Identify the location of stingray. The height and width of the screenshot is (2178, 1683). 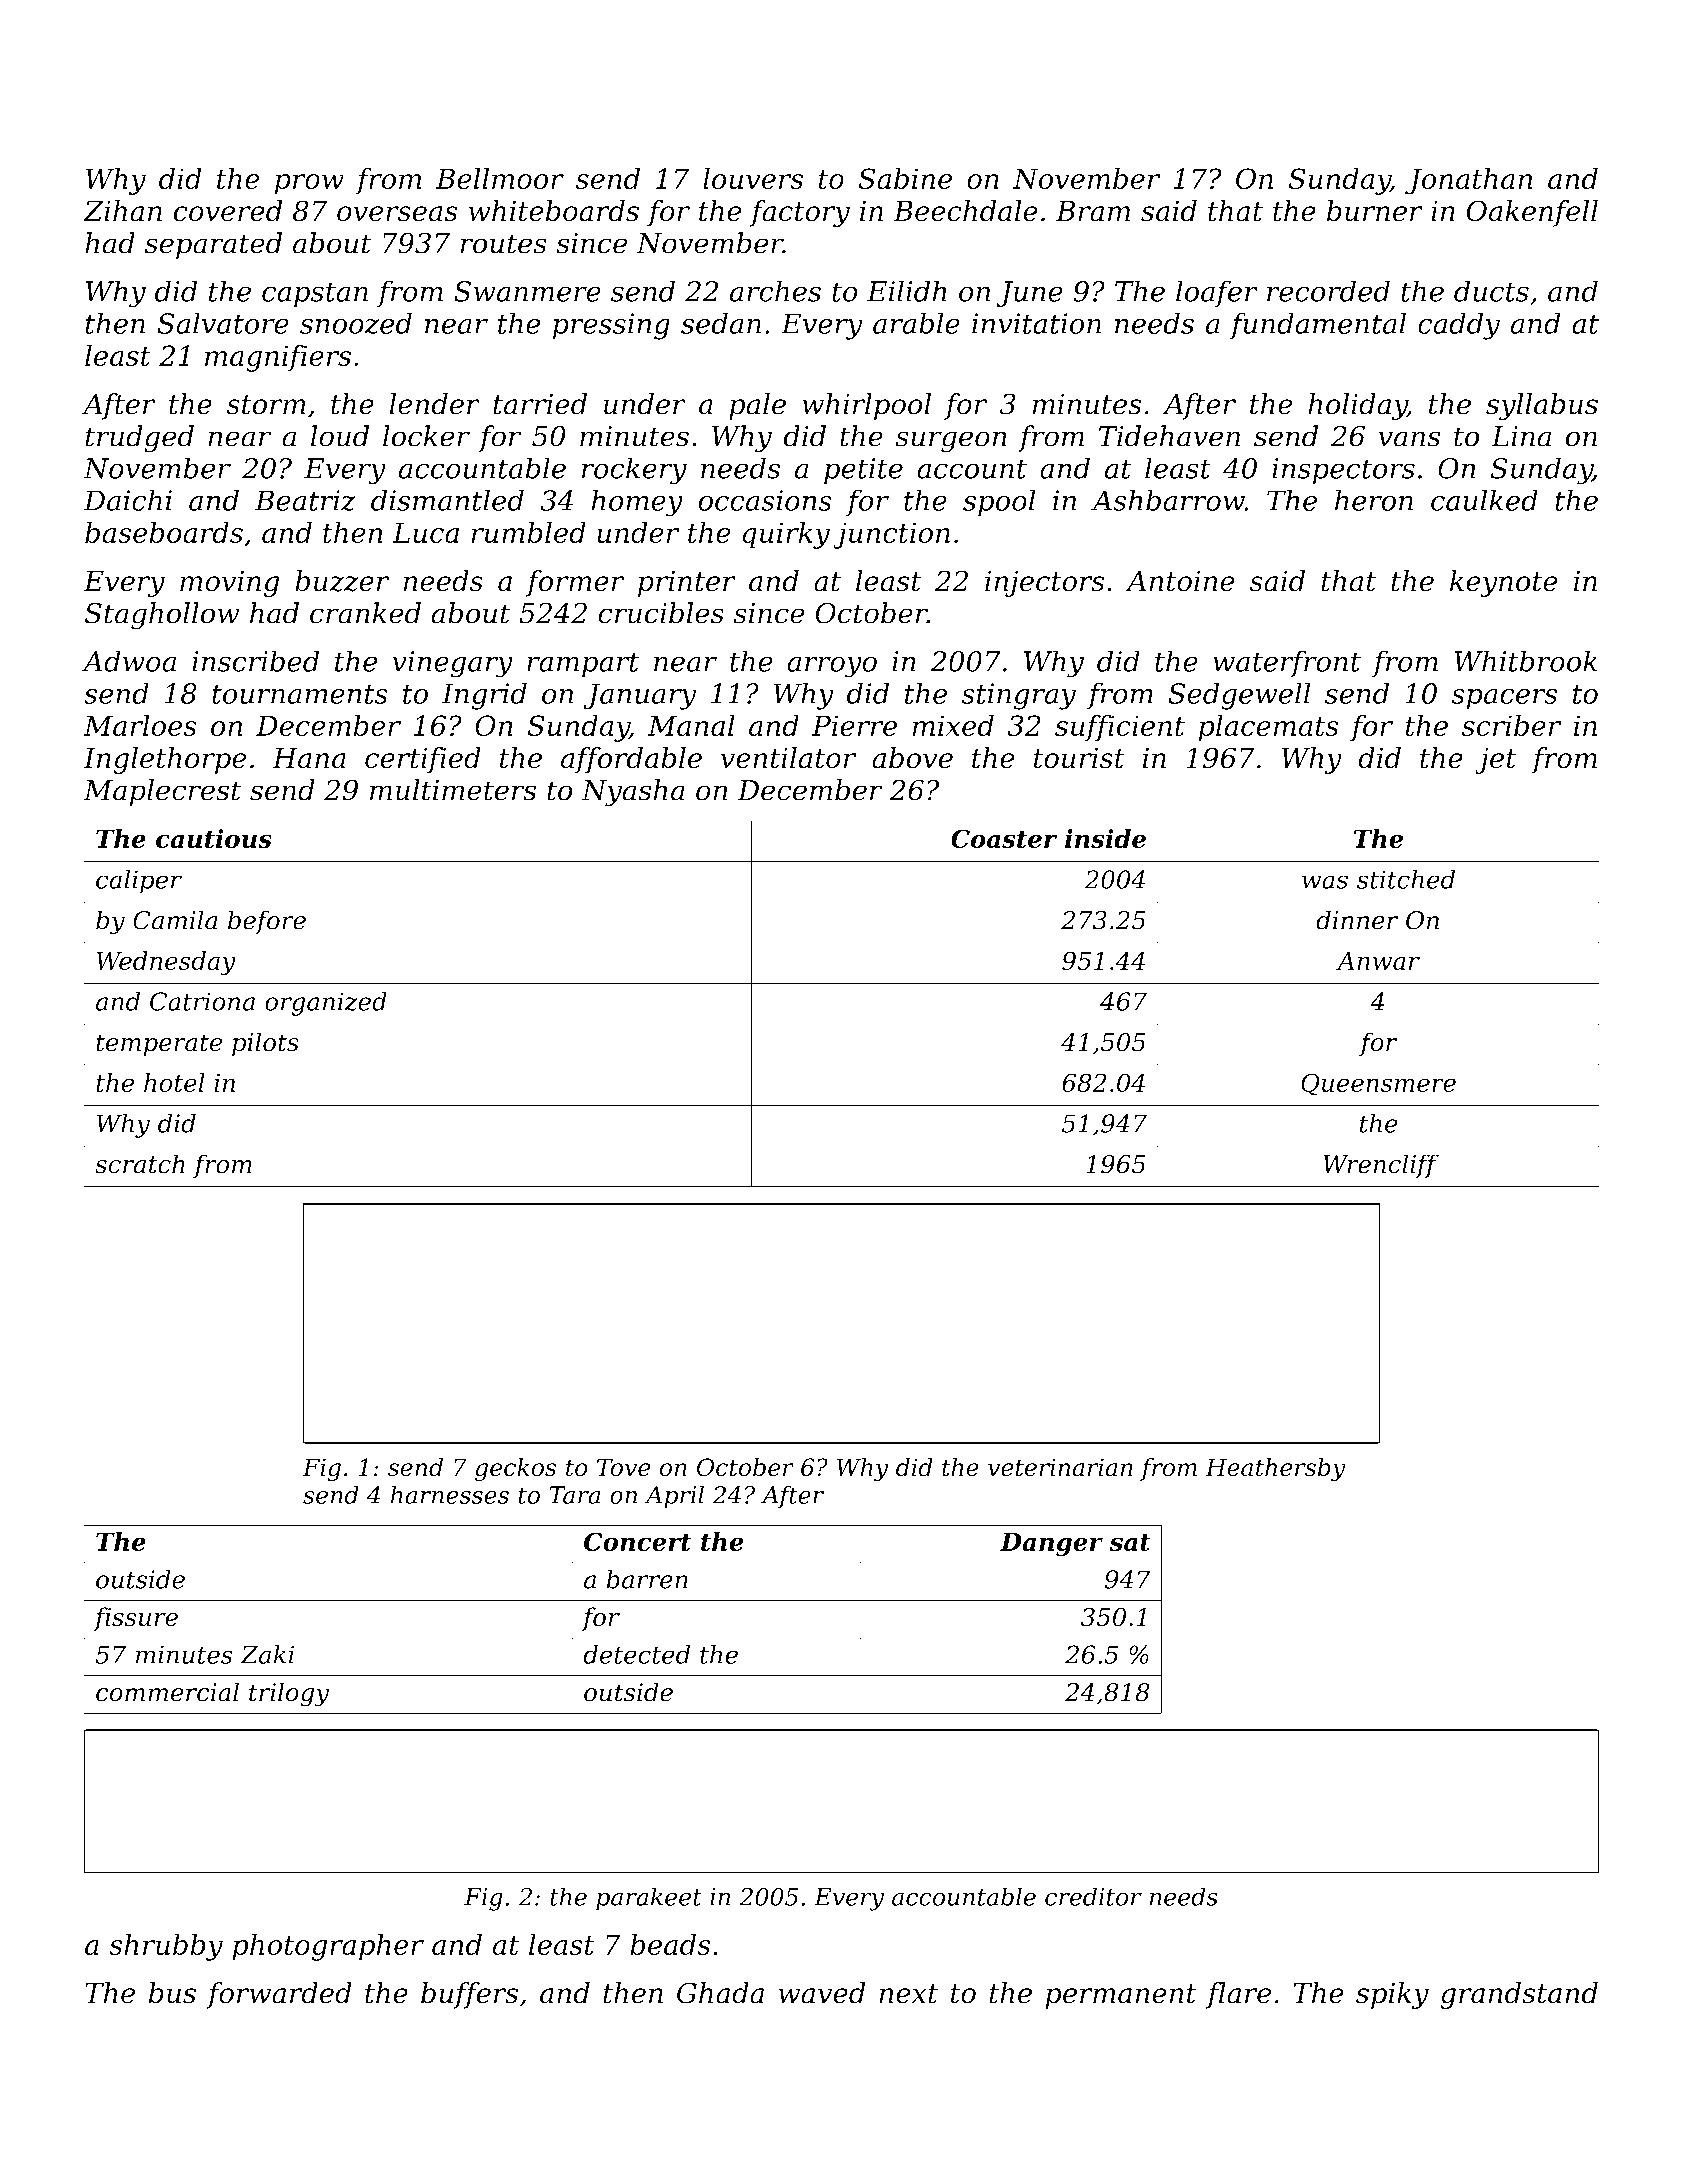
(1019, 696).
